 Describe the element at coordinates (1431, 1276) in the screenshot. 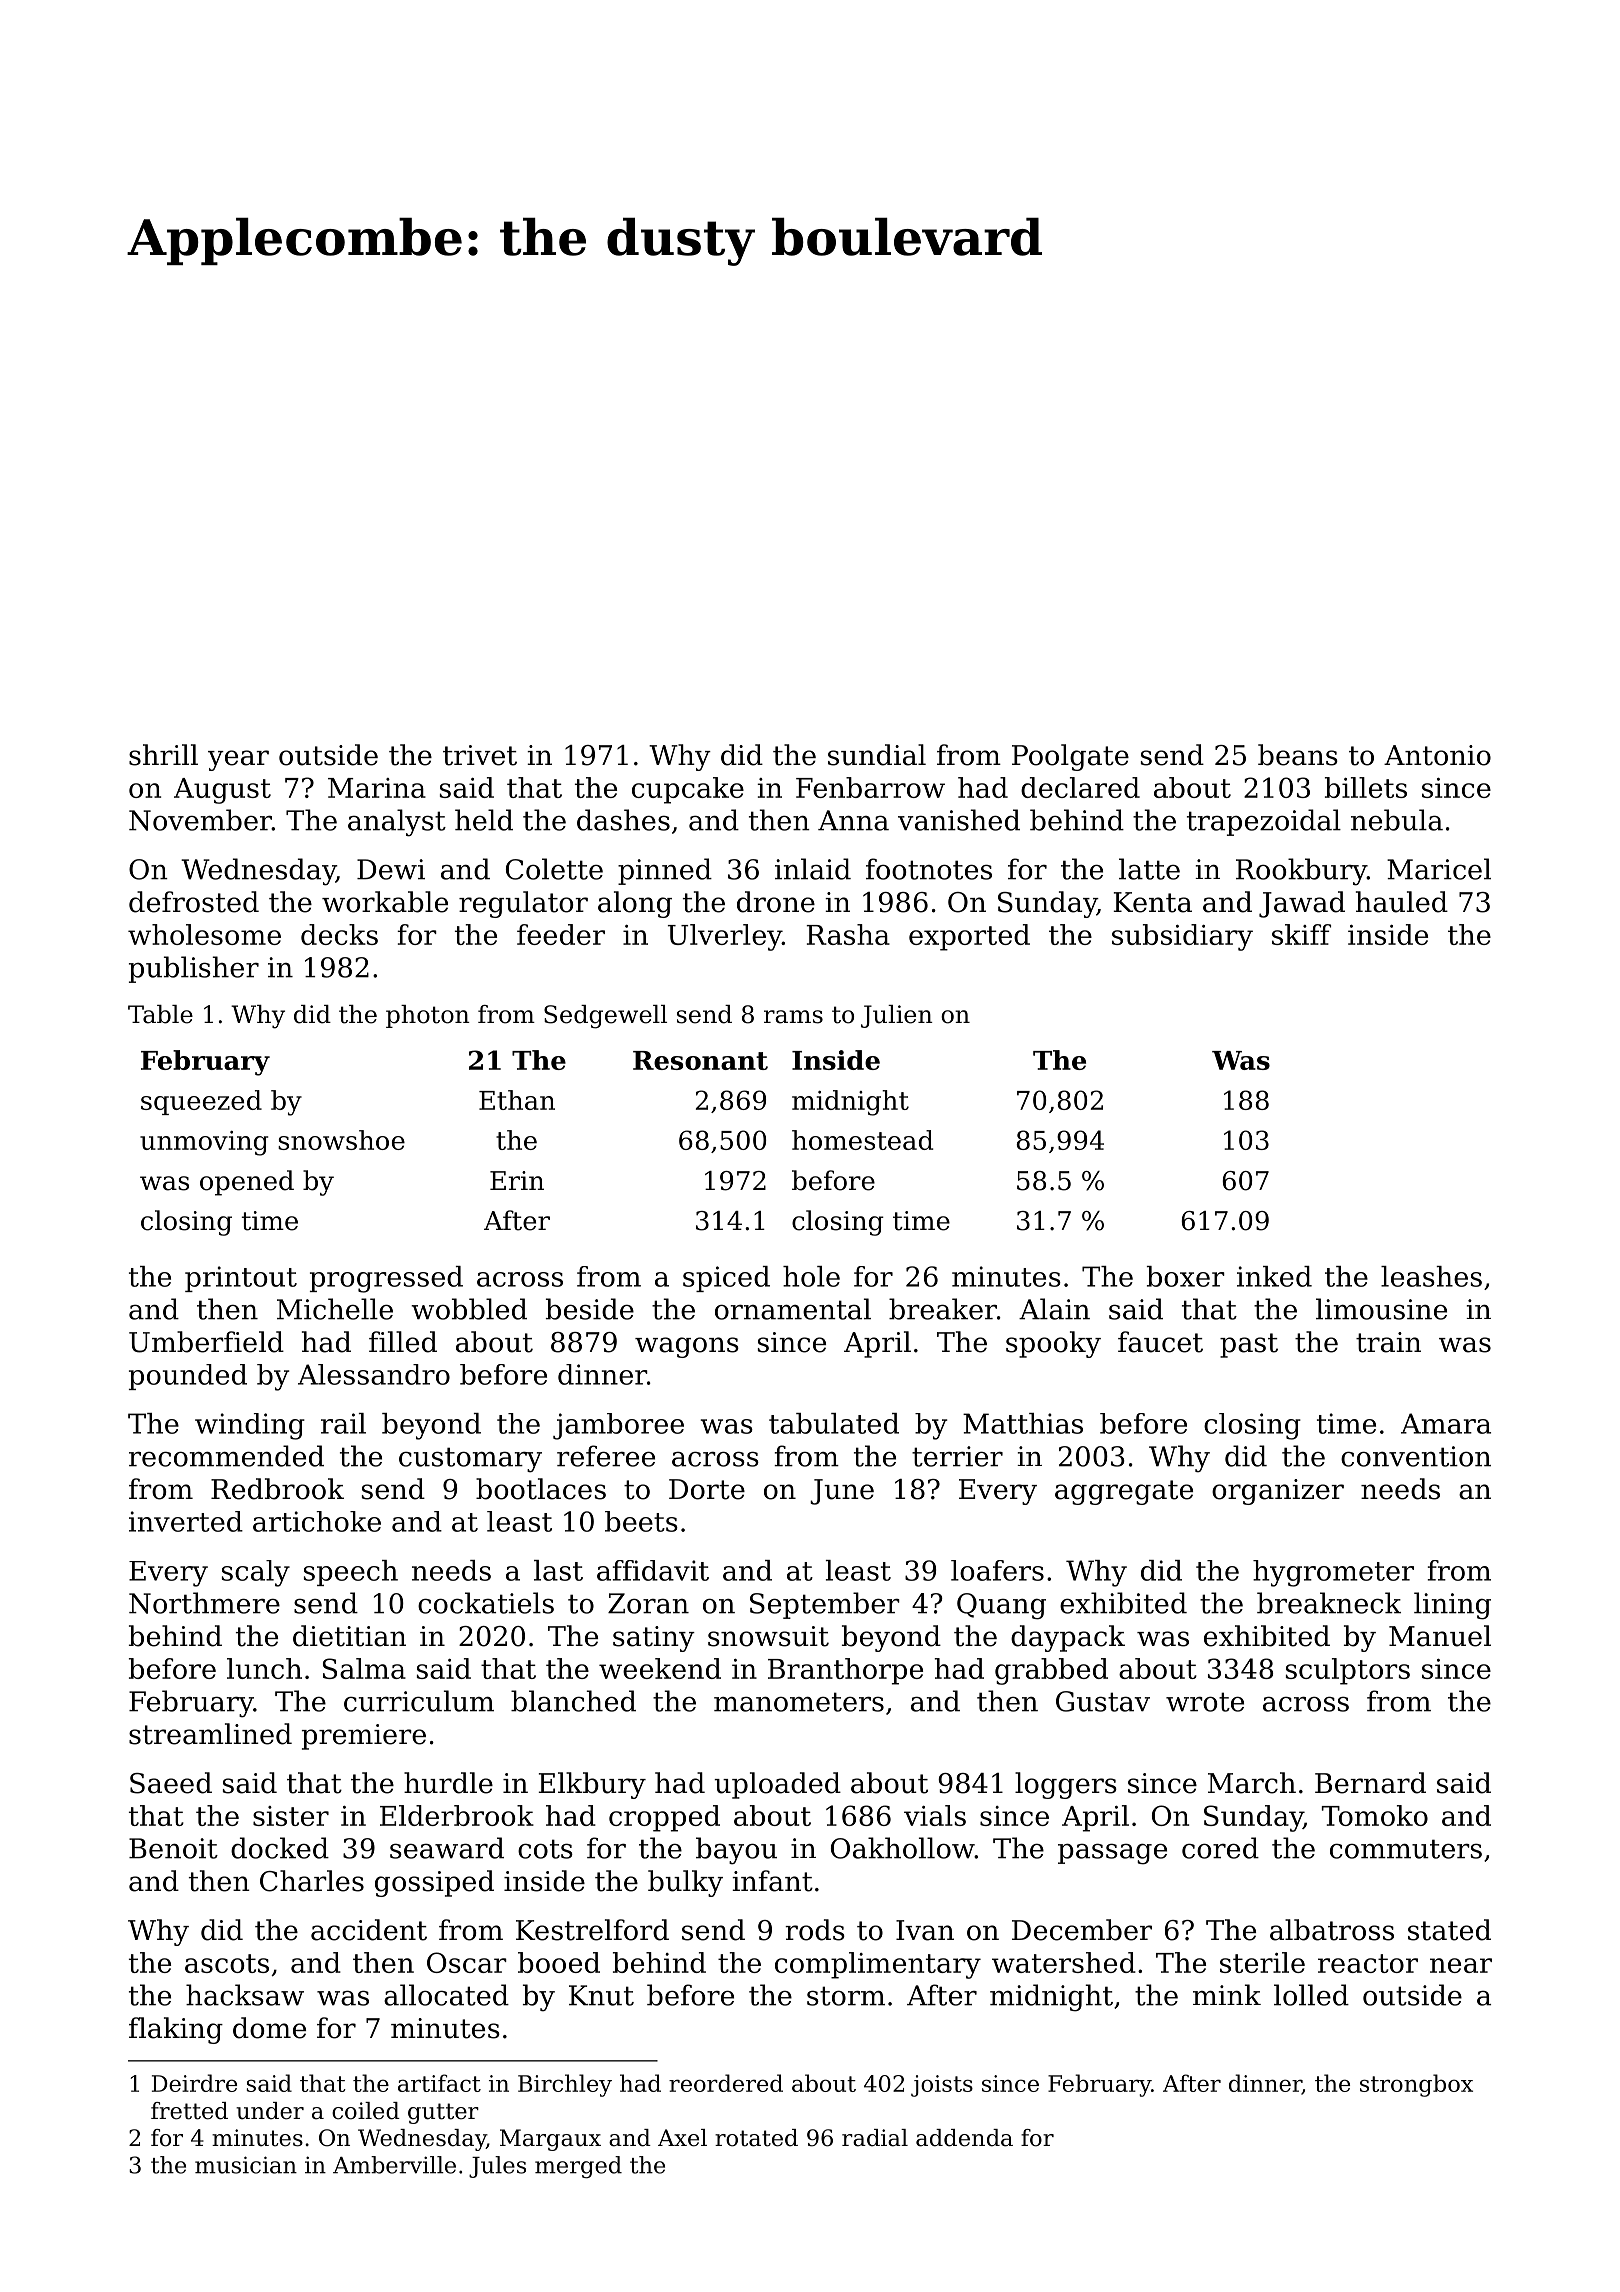

I see `leashes` at that location.
